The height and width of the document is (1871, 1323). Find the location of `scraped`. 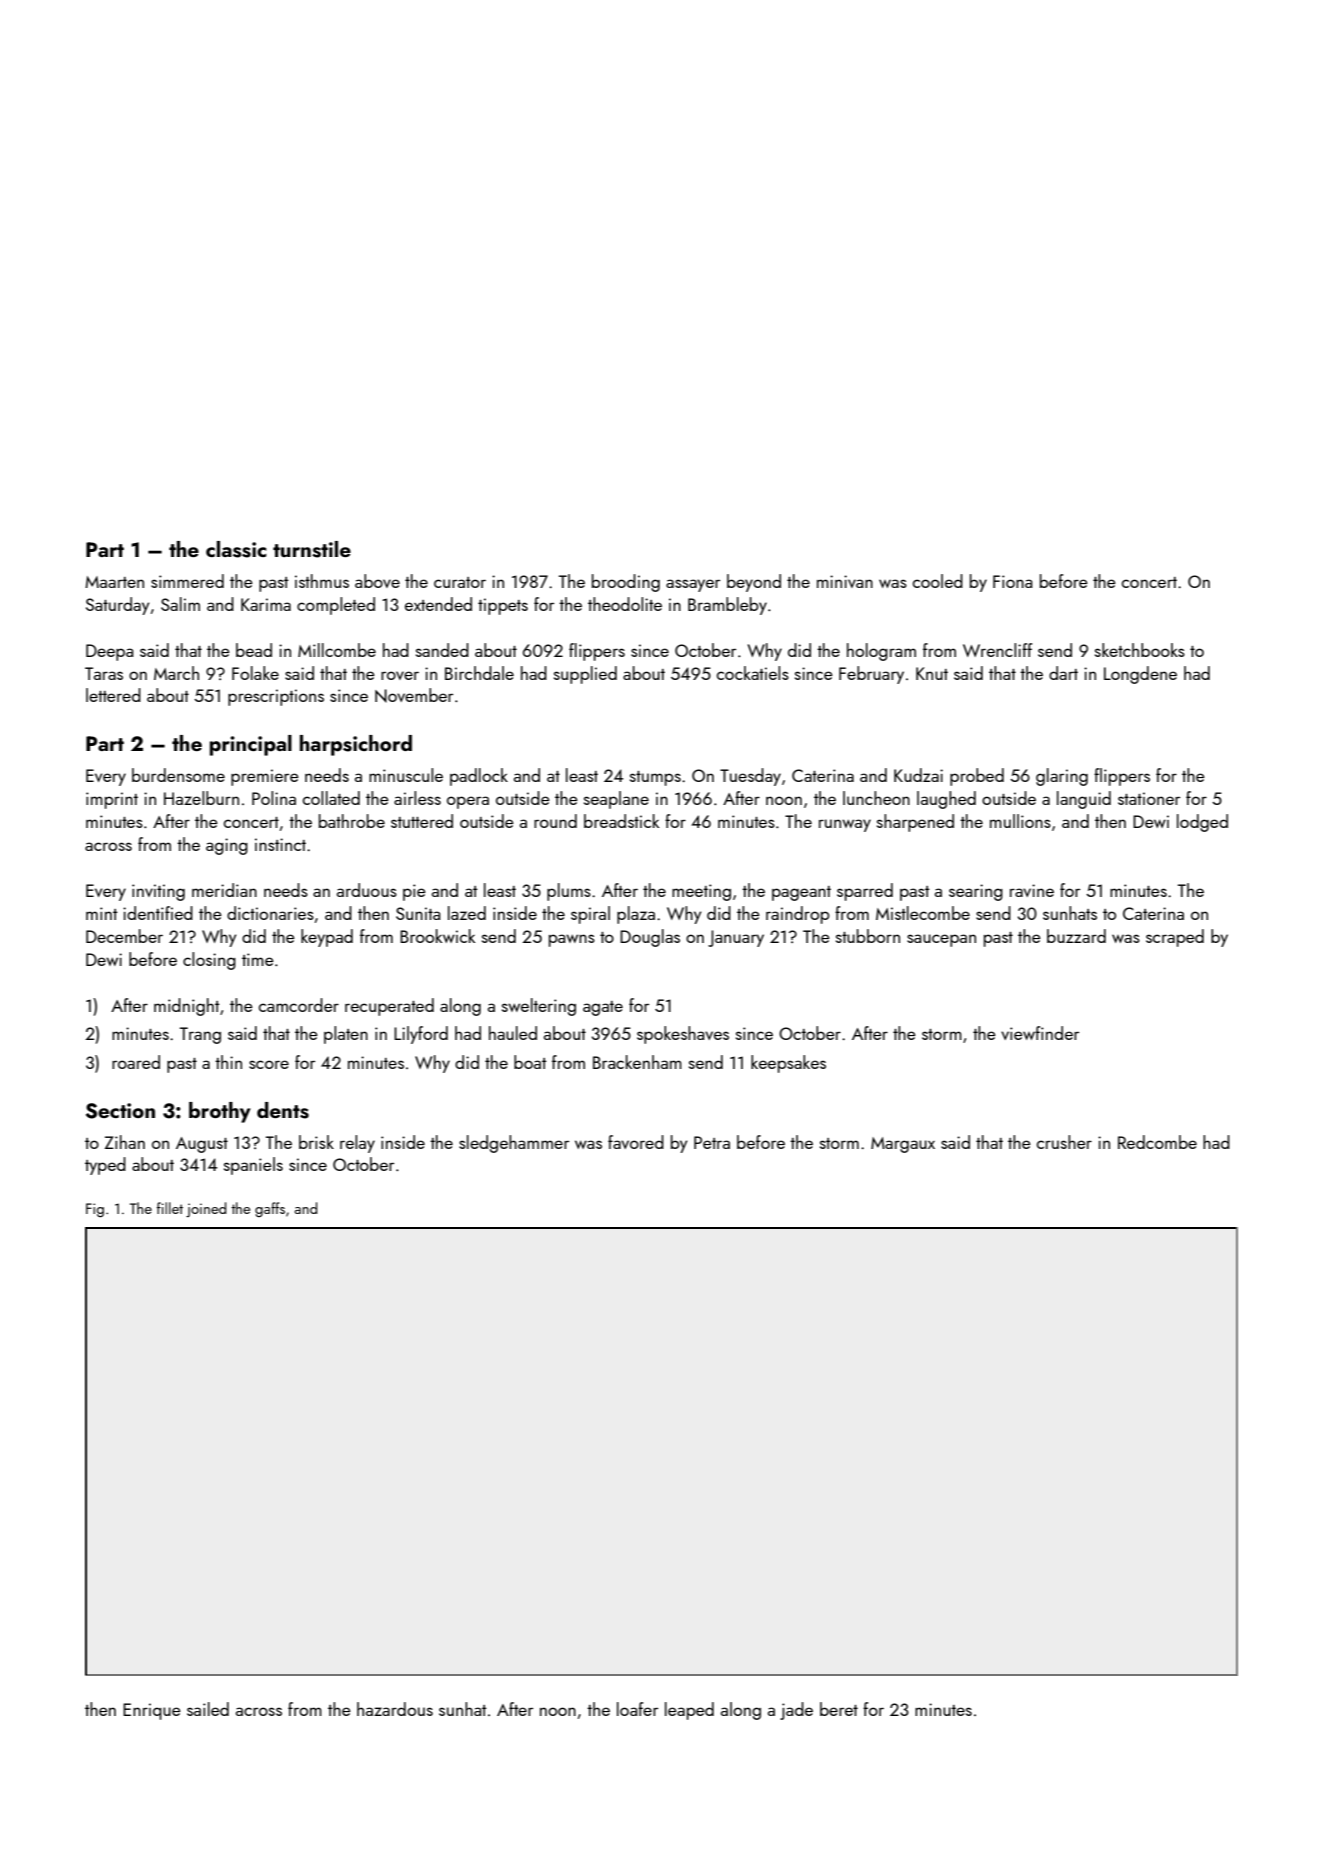

scraped is located at coordinates (1175, 938).
